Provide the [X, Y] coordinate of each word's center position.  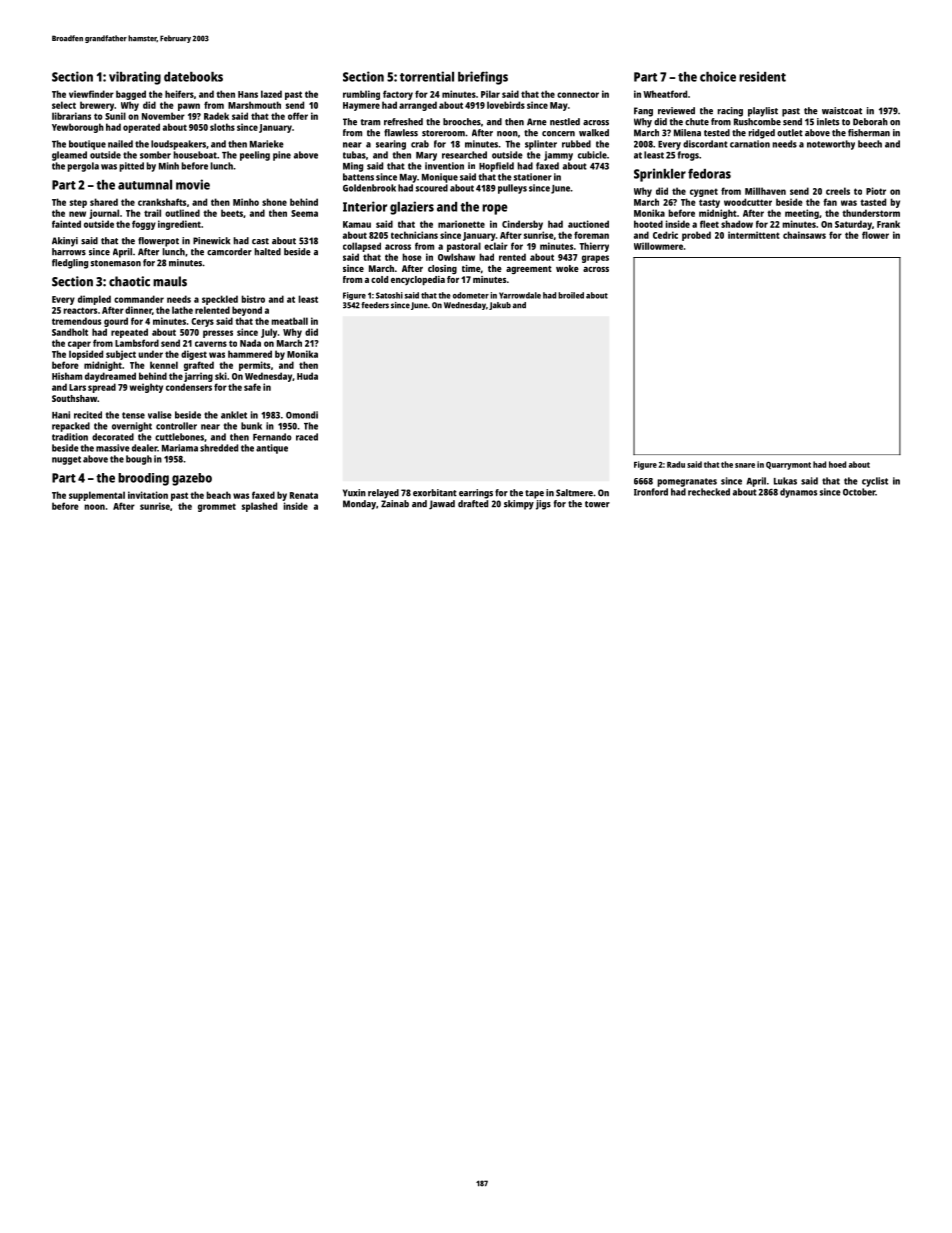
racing [730, 112]
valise [160, 415]
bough [139, 460]
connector [578, 94]
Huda [307, 376]
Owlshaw [456, 257]
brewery [97, 106]
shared [104, 202]
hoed [837, 464]
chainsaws [804, 235]
